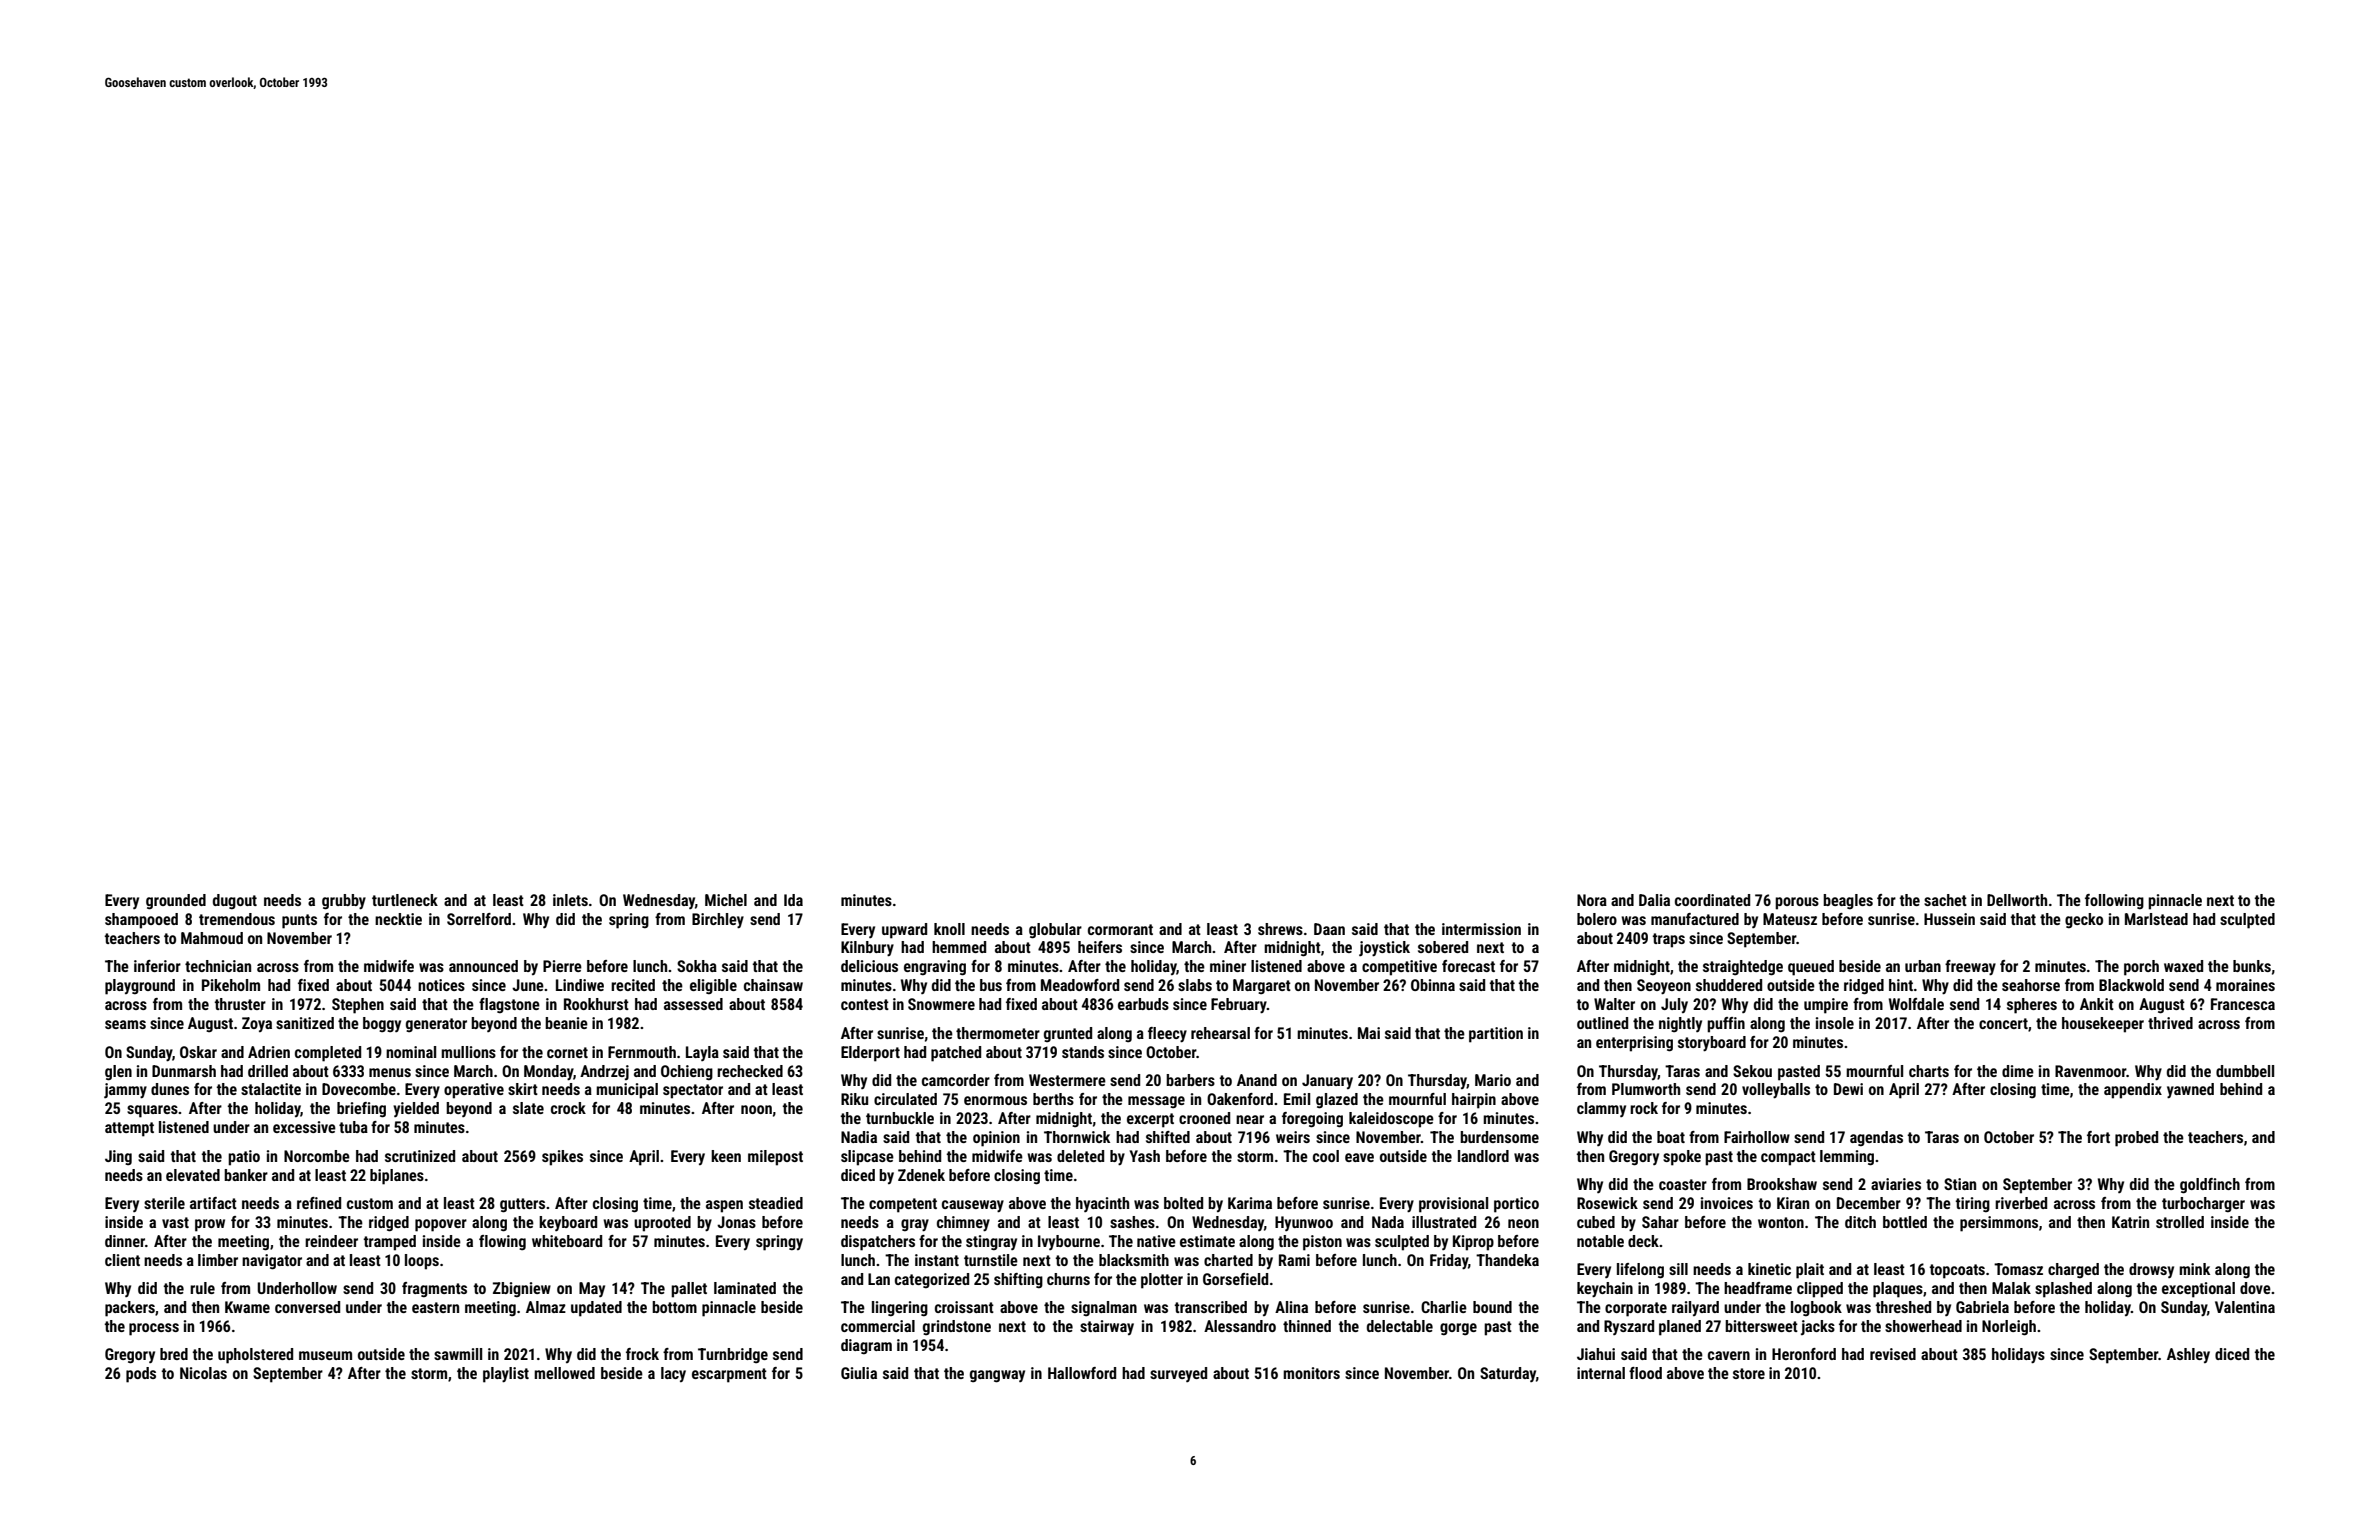 The image size is (2380, 1540). What do you see at coordinates (1949, 919) in the page?
I see `Hussein` at bounding box center [1949, 919].
